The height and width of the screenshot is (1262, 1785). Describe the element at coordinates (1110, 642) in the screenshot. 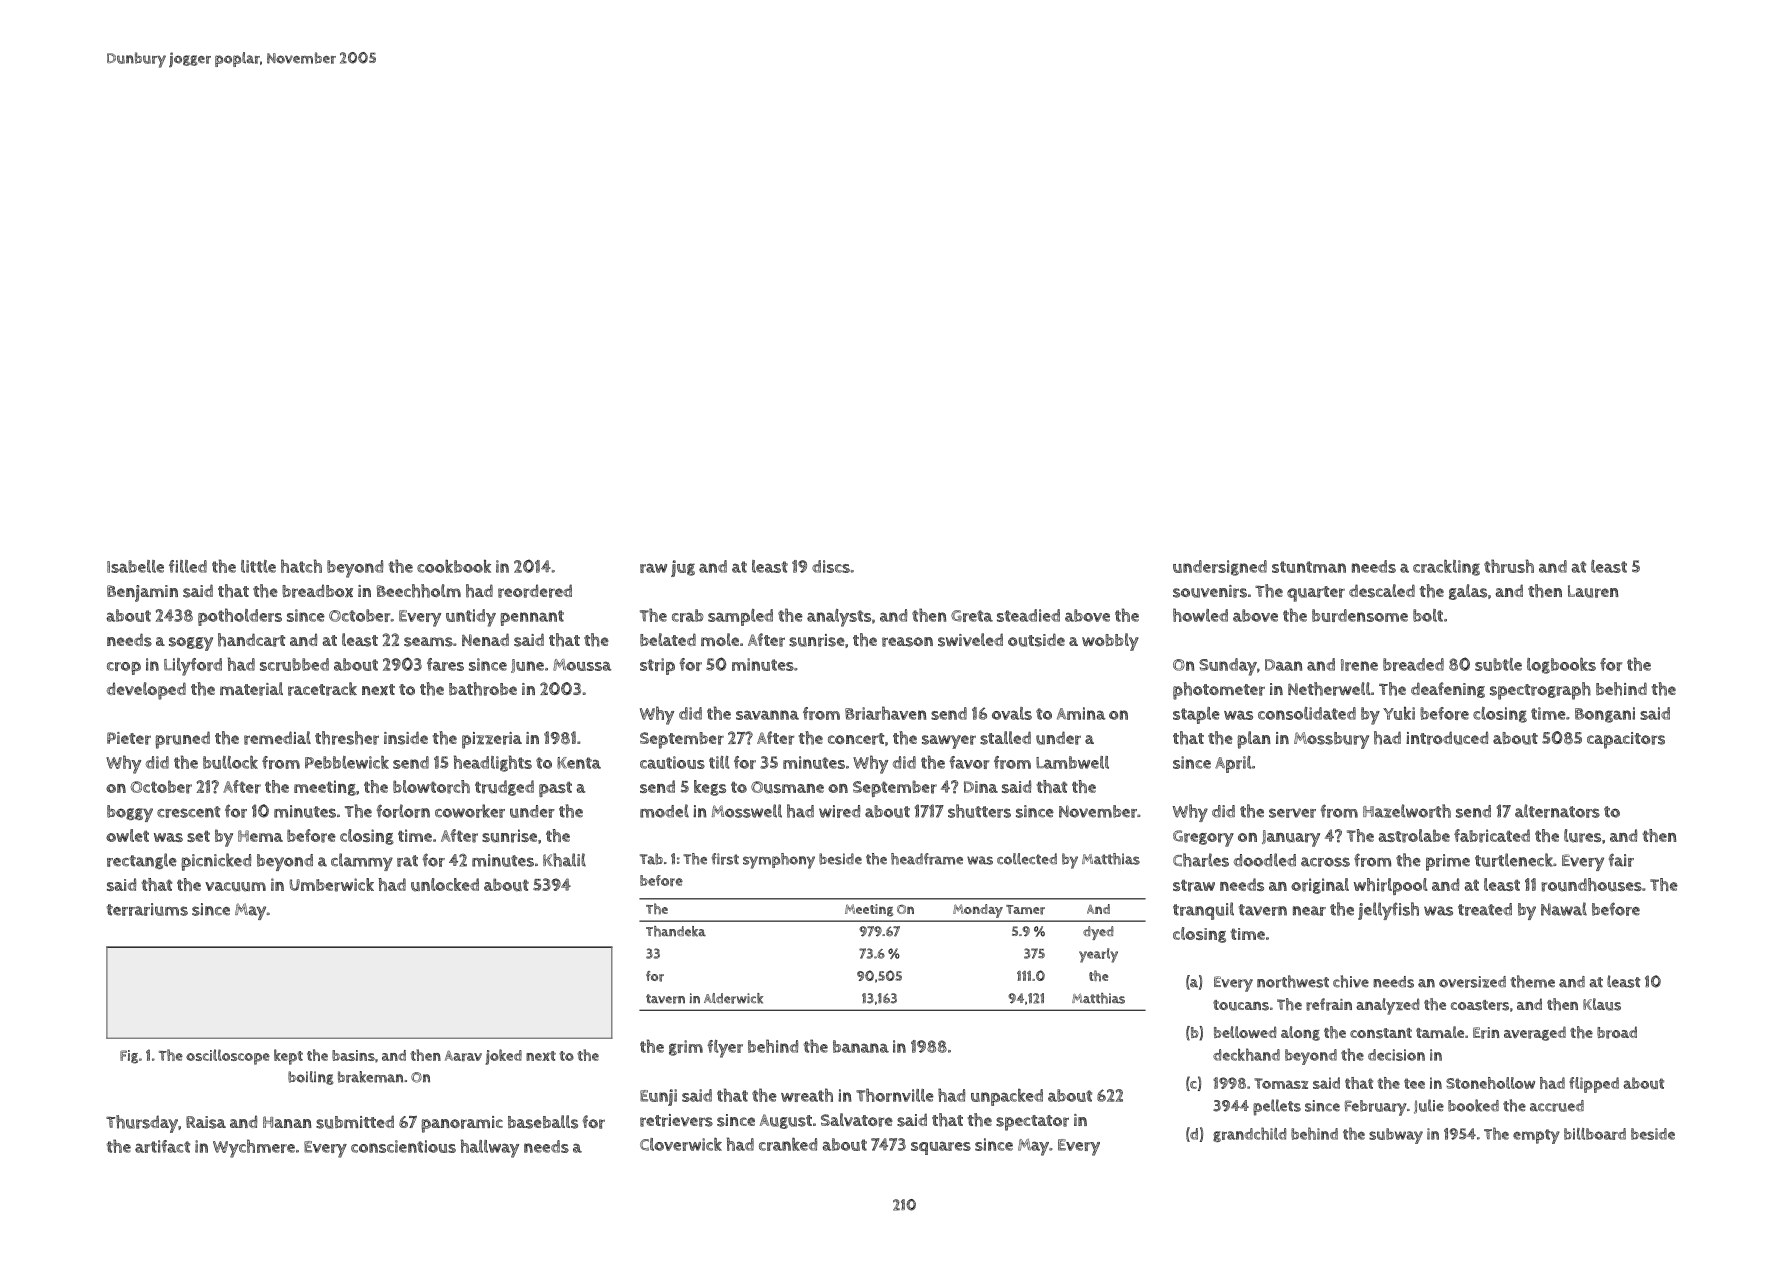

I see `wobbly` at that location.
